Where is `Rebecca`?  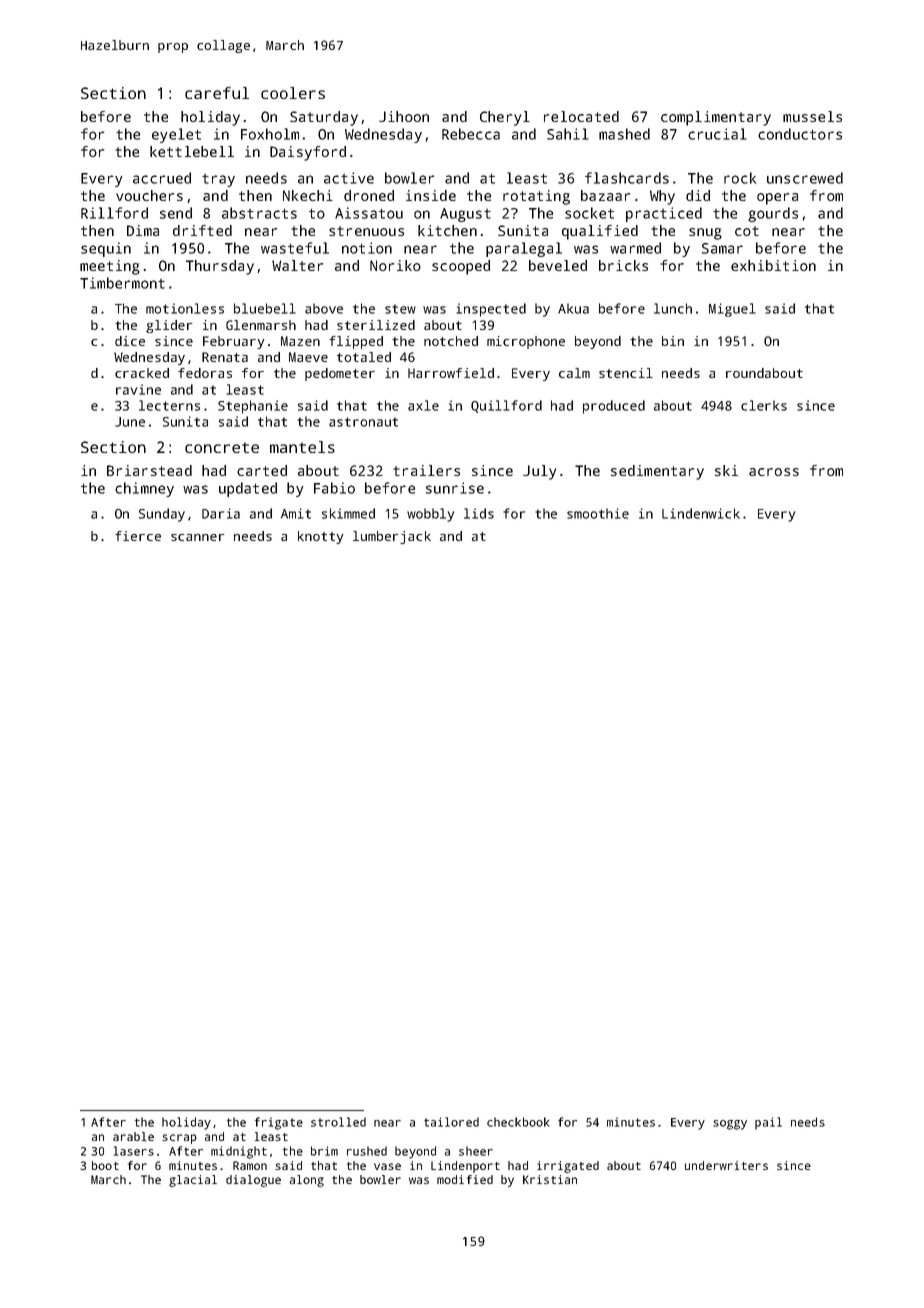
Rebecca is located at coordinates (471, 134).
